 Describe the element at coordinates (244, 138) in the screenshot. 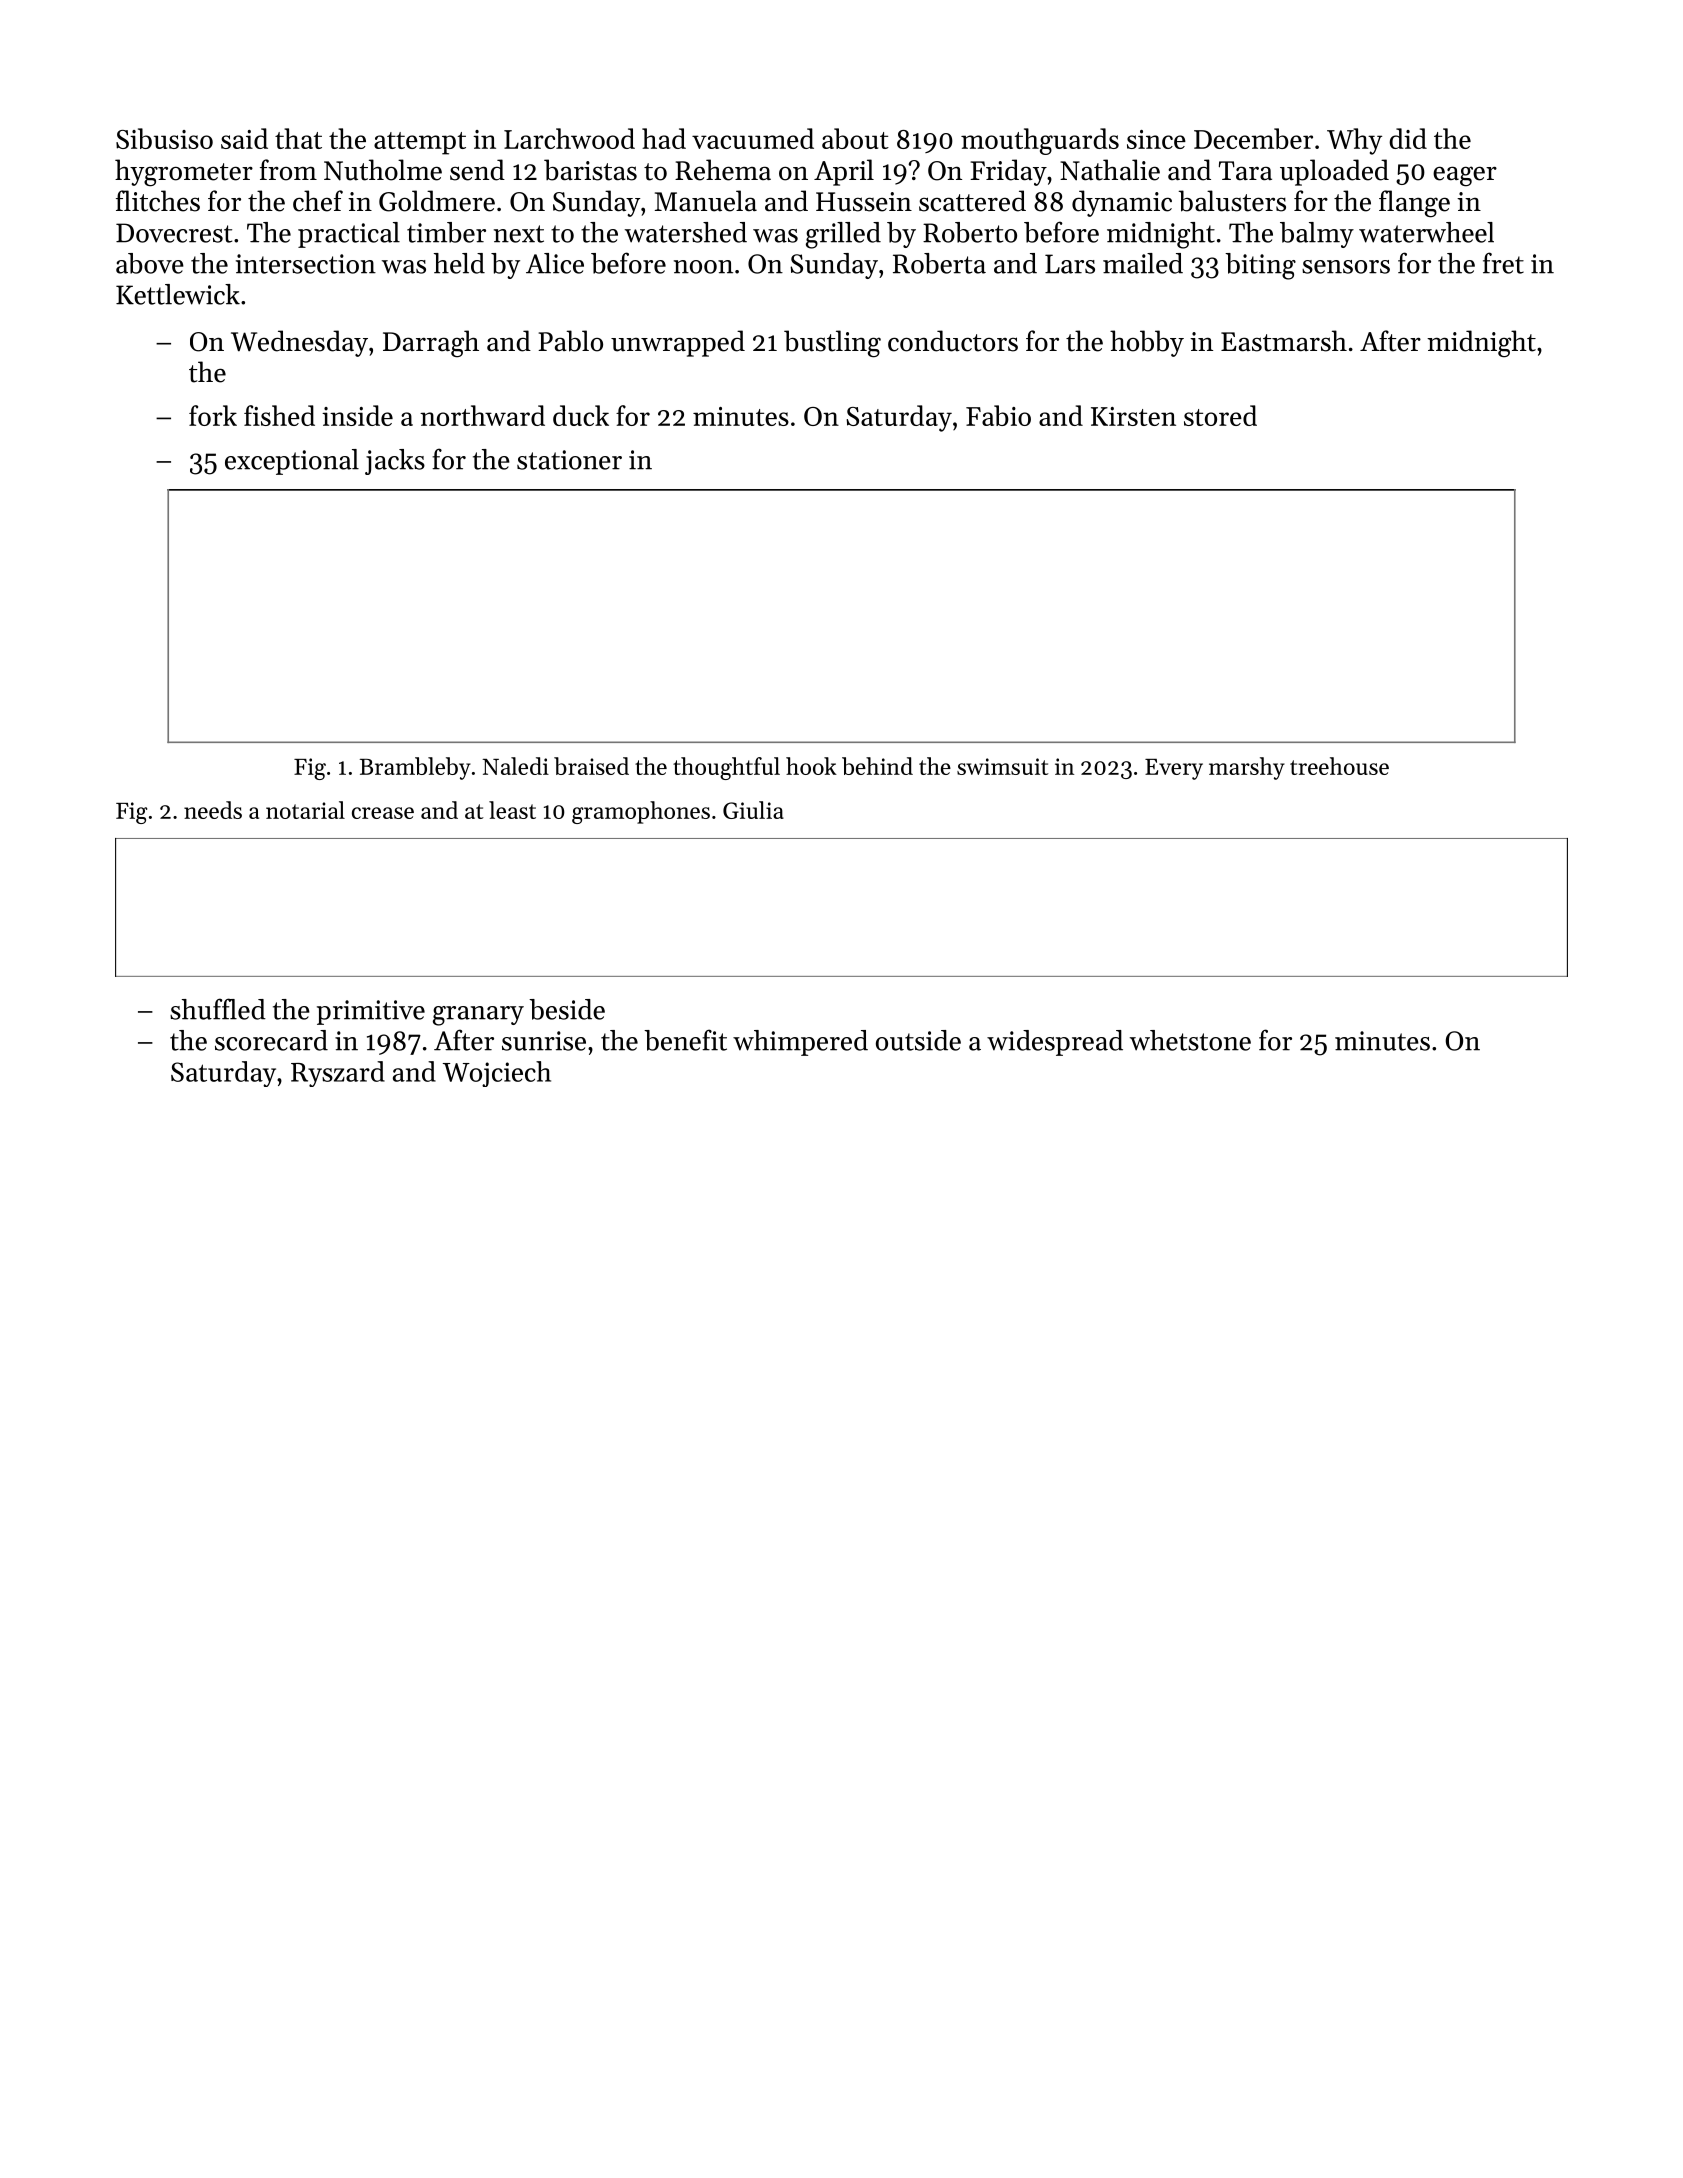

I see `said` at that location.
